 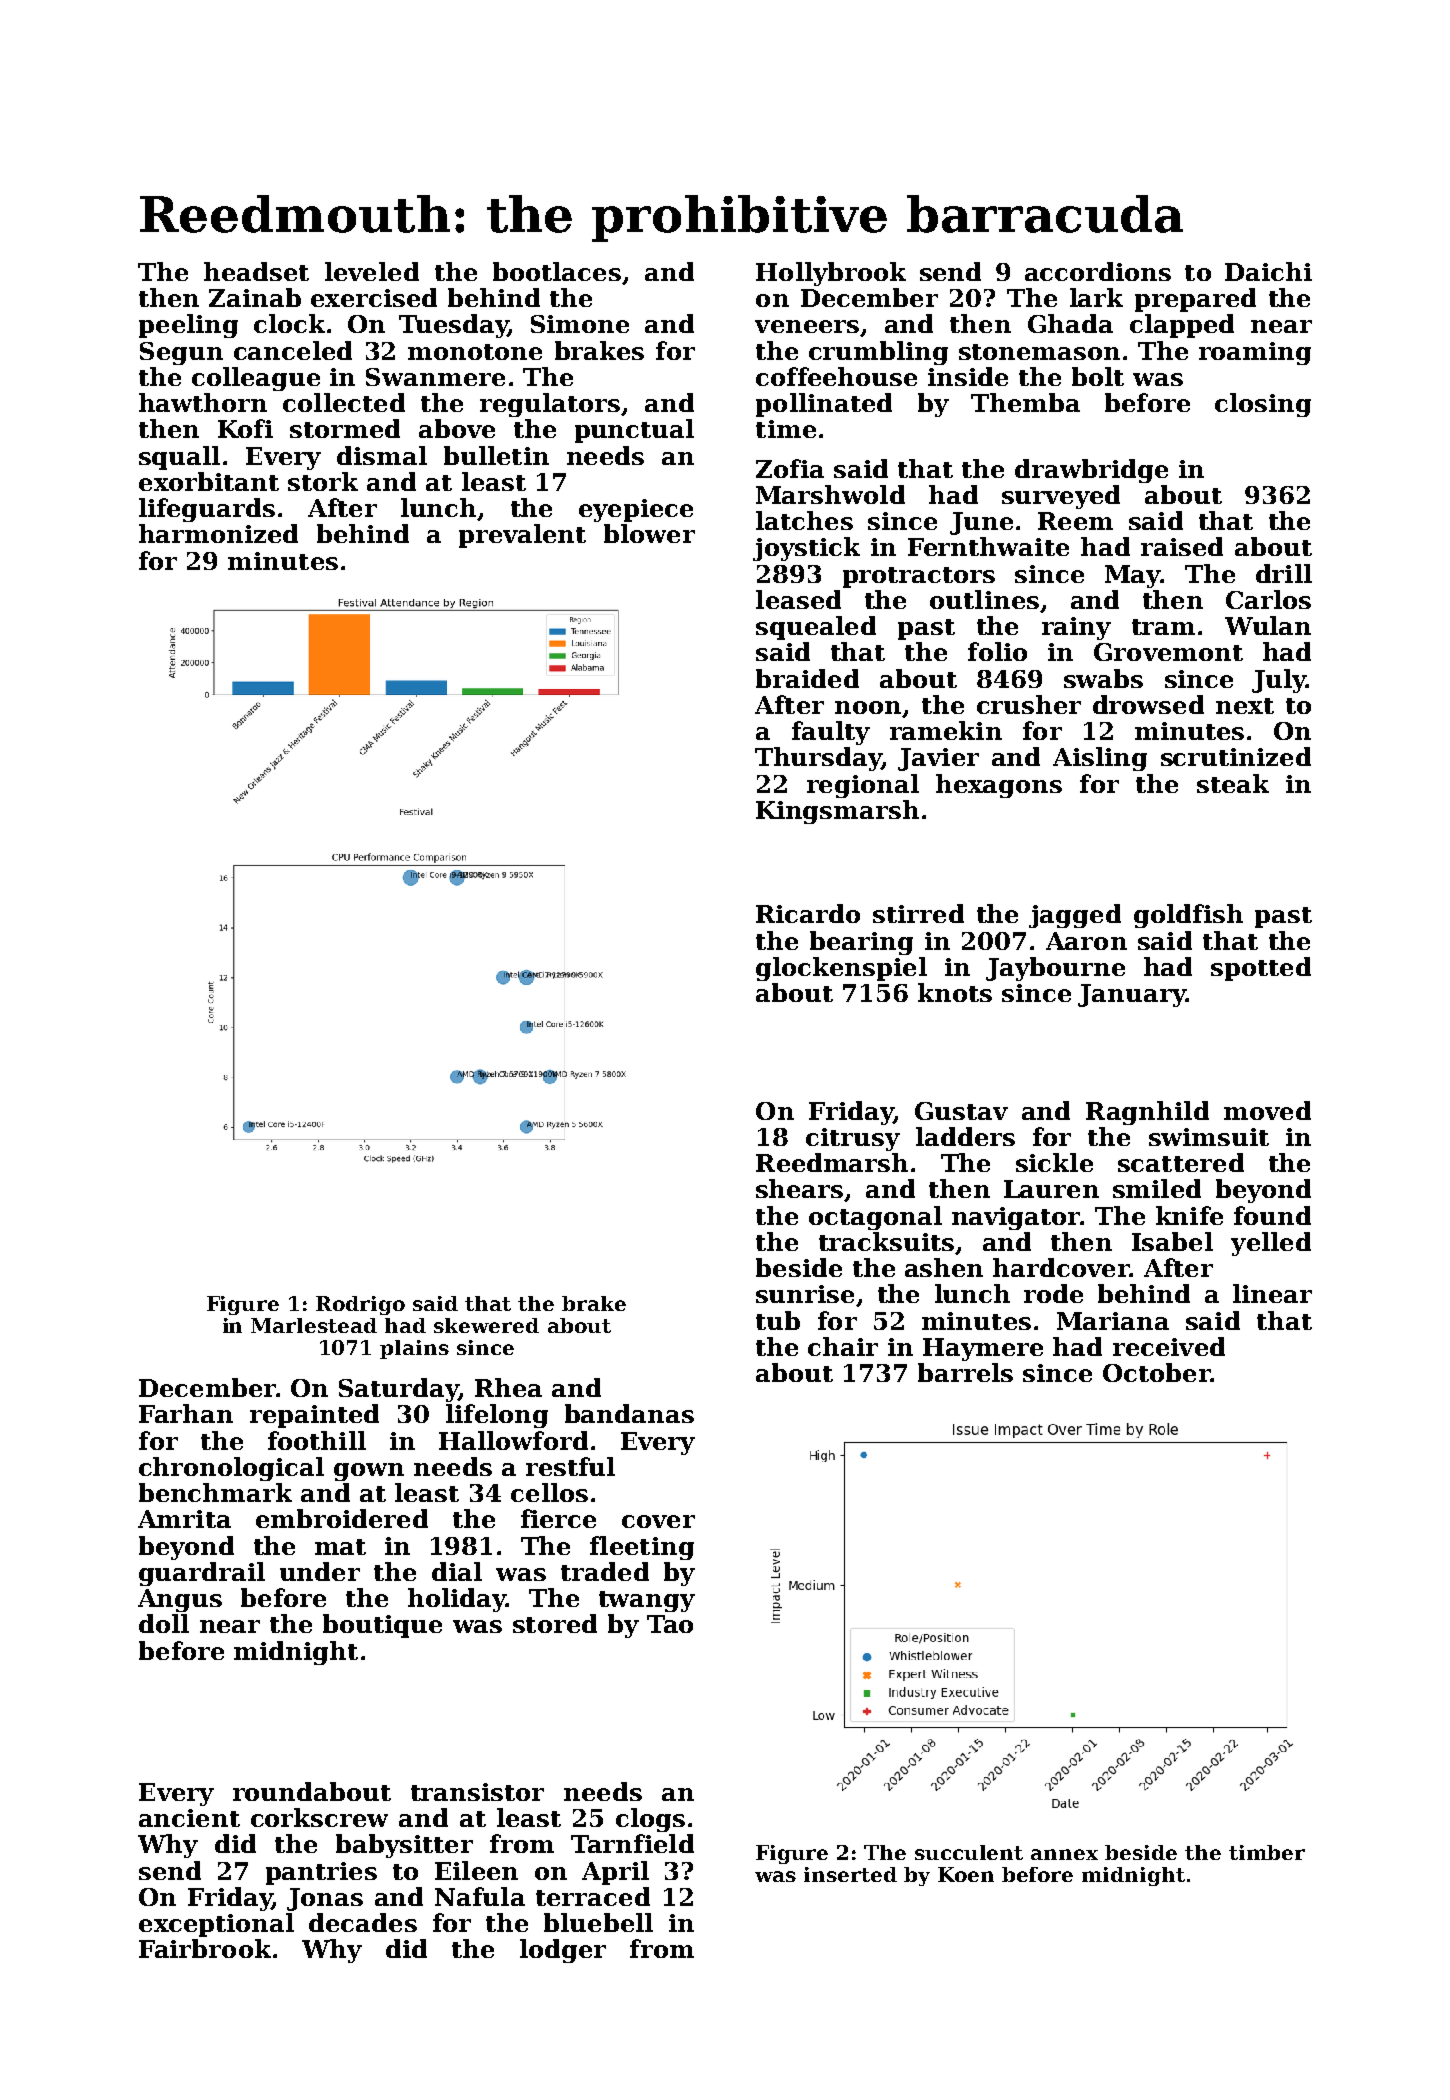 I want to click on Ricardo, so click(x=808, y=913).
